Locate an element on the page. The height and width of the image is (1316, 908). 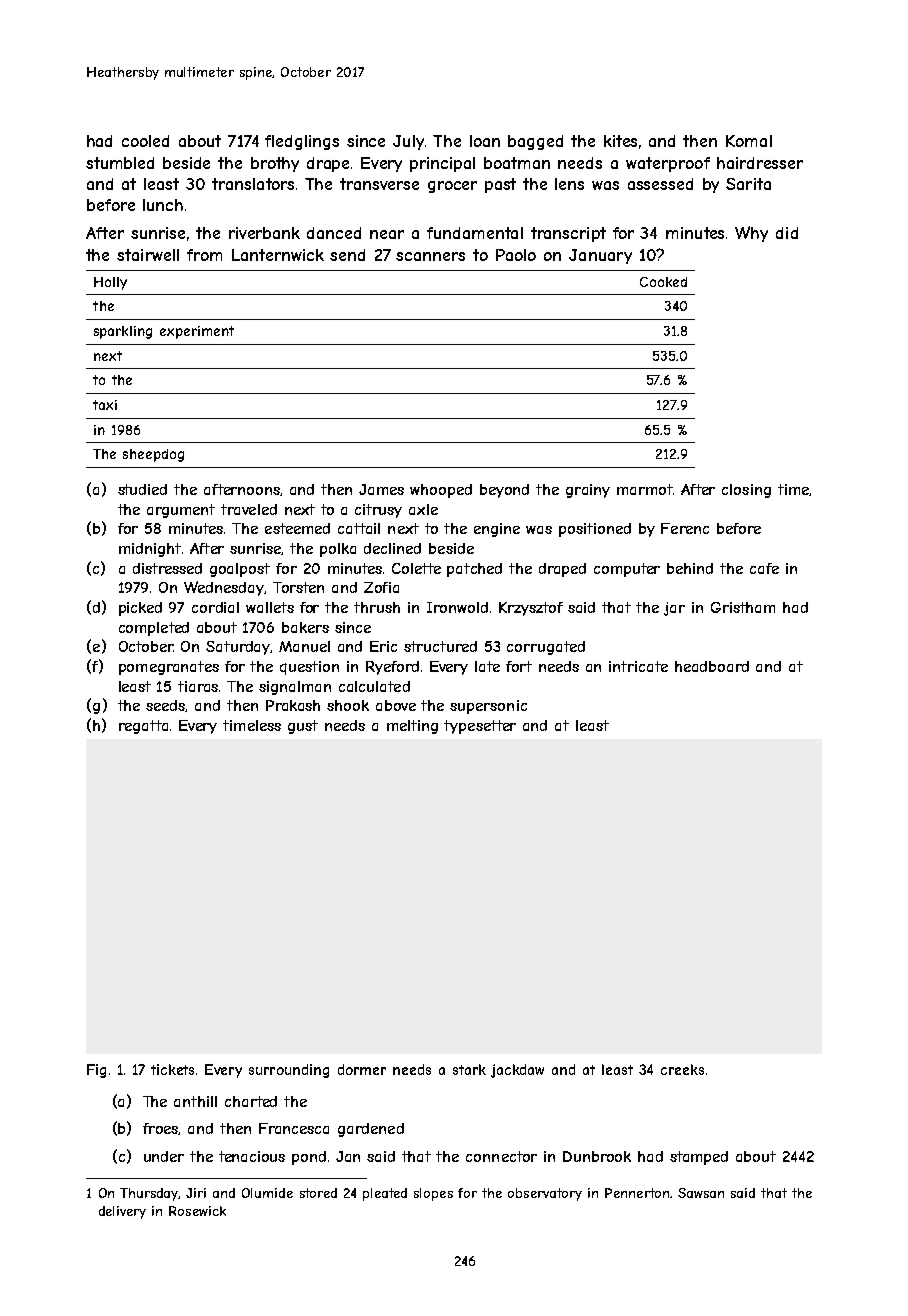
grainy is located at coordinates (588, 491).
